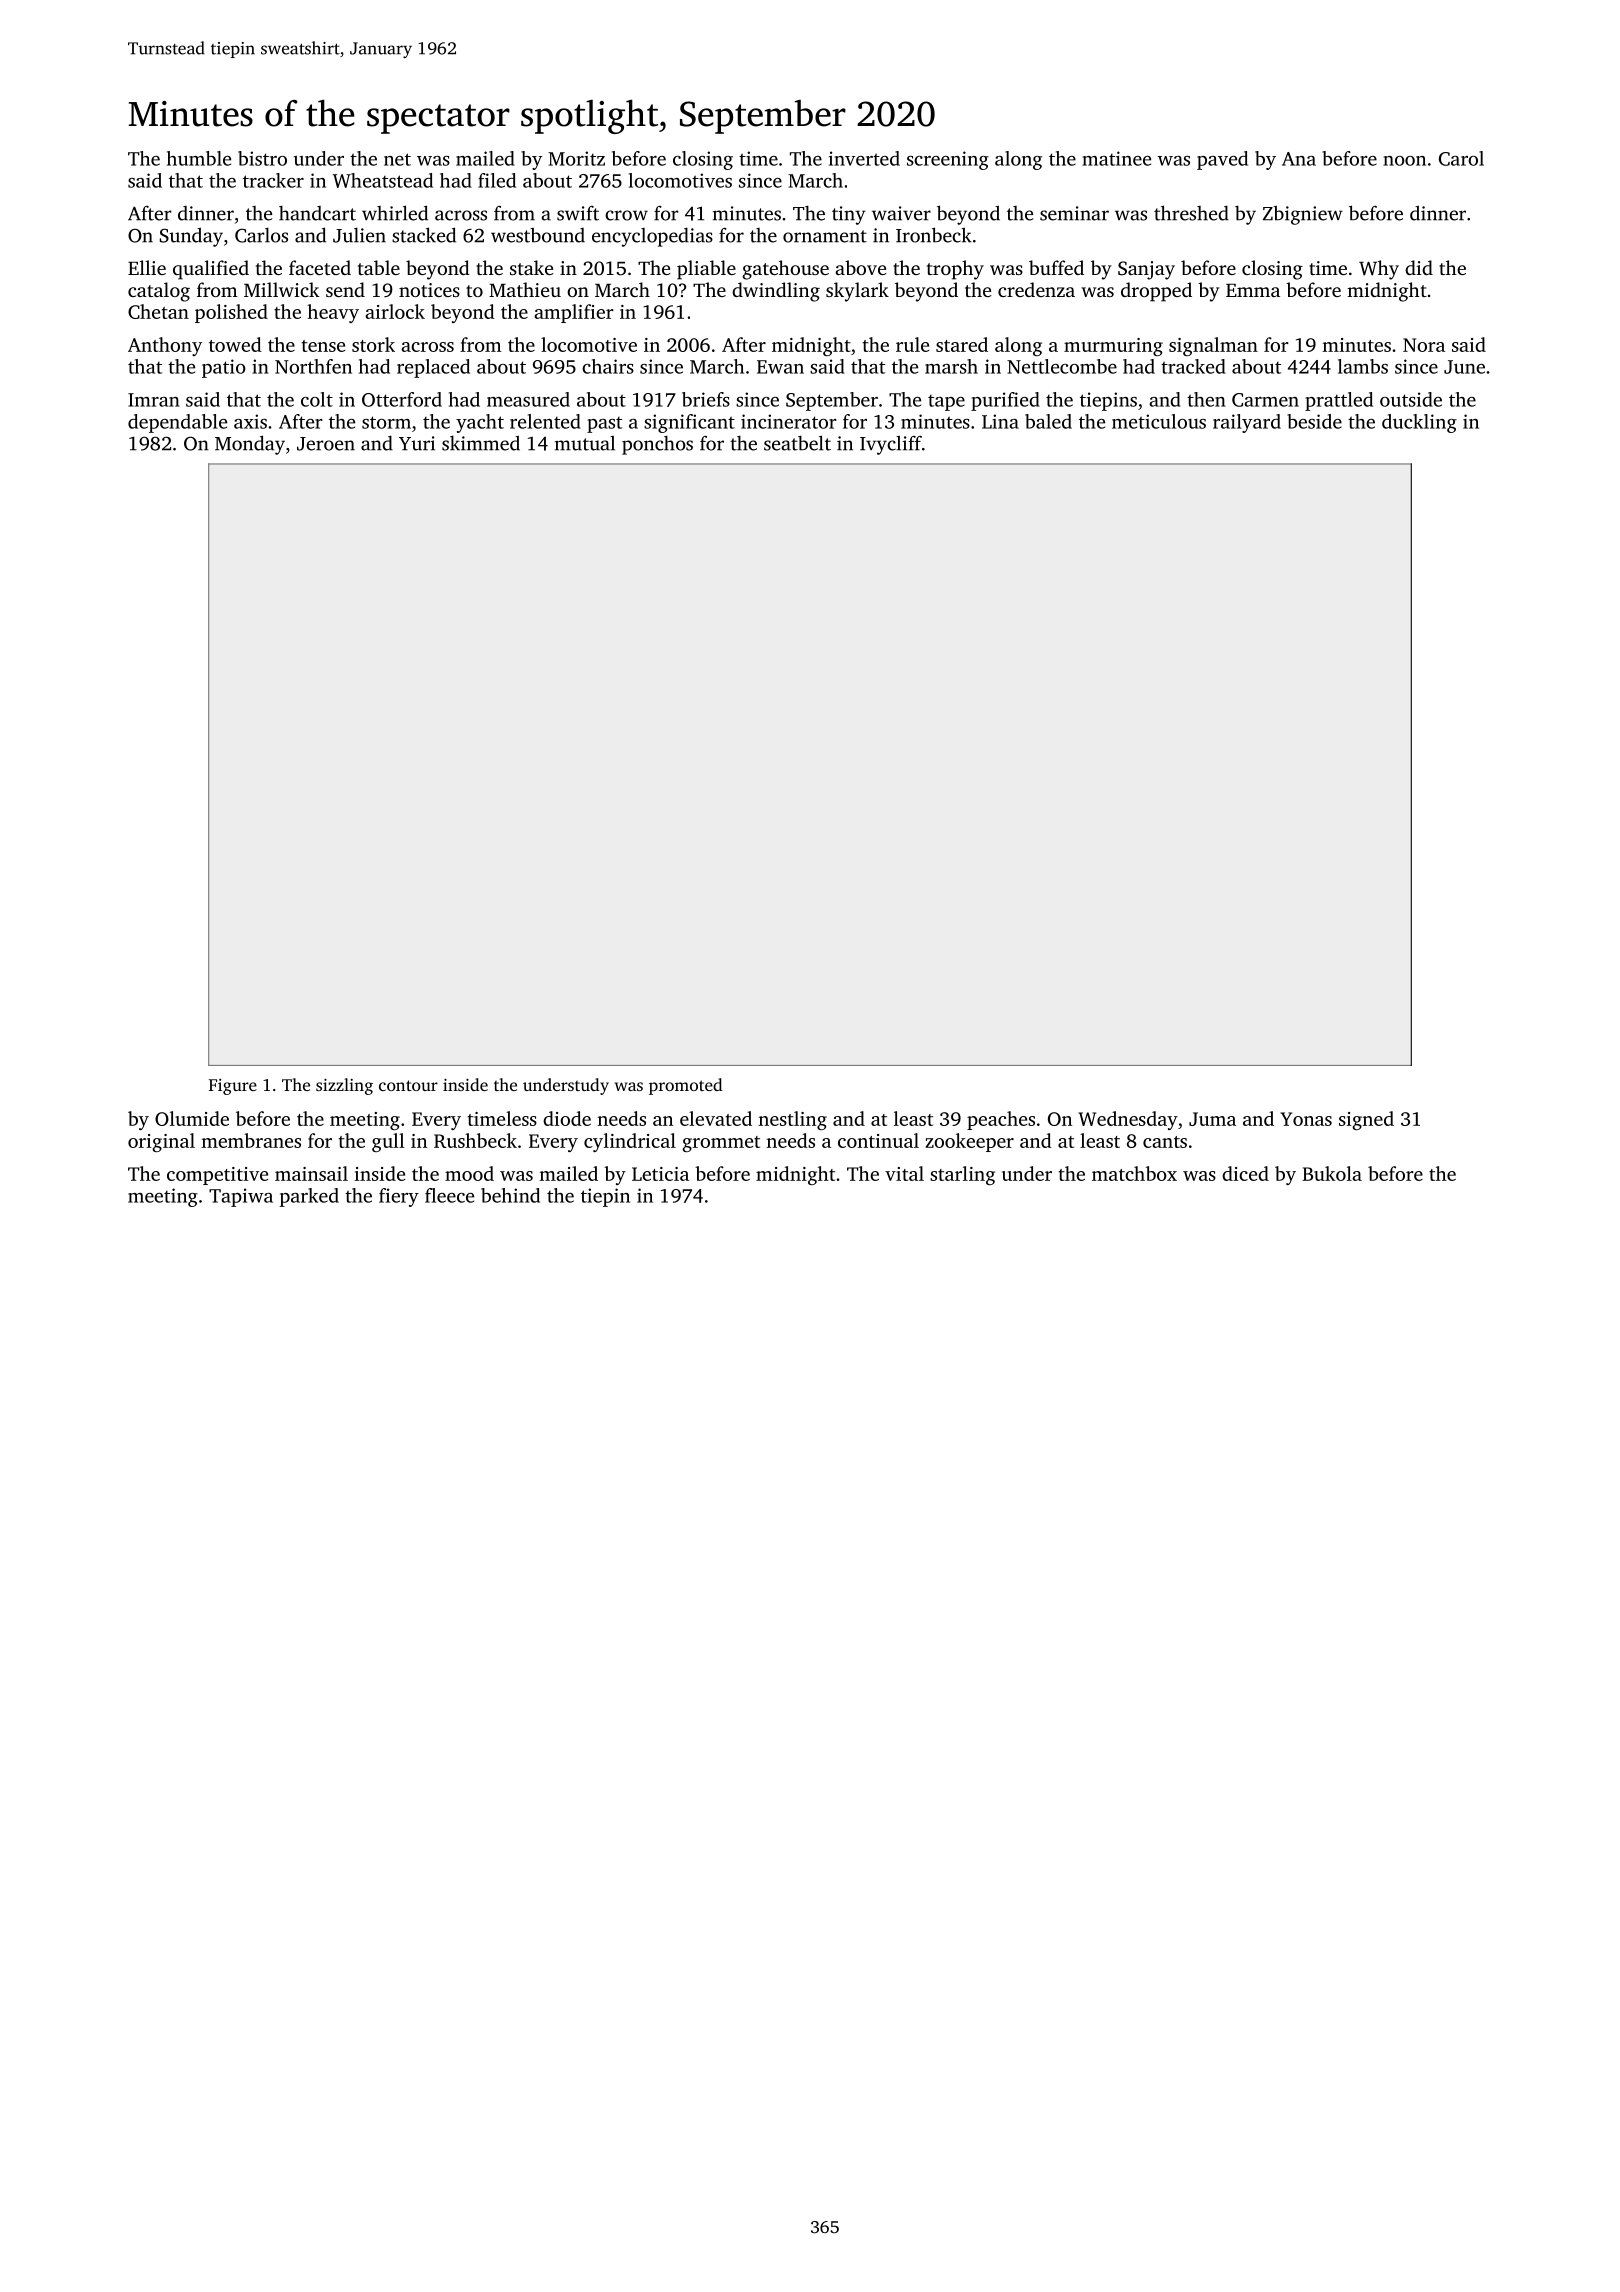  What do you see at coordinates (199, 158) in the screenshot?
I see `humble` at bounding box center [199, 158].
